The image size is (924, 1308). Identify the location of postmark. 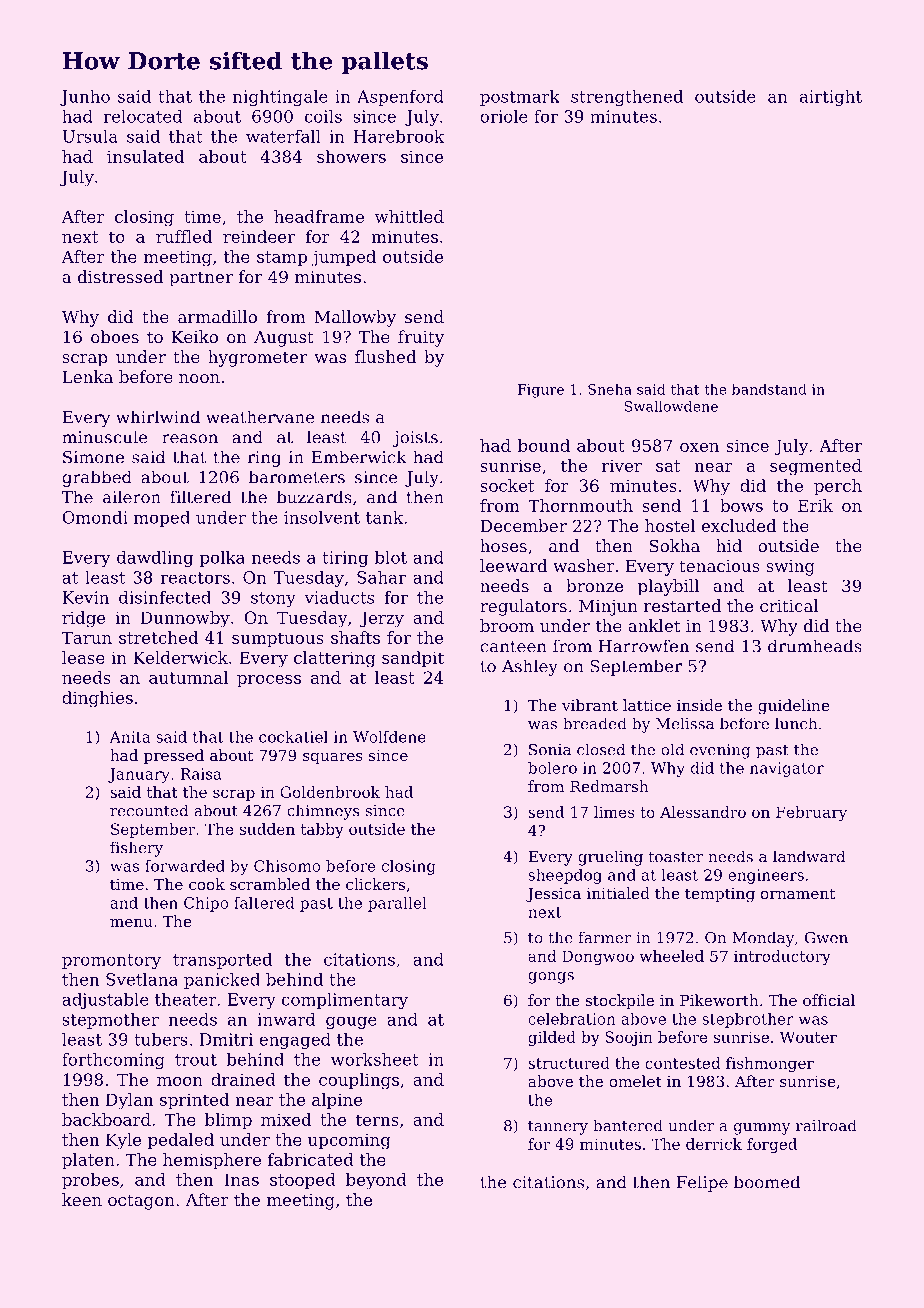
(520, 98).
